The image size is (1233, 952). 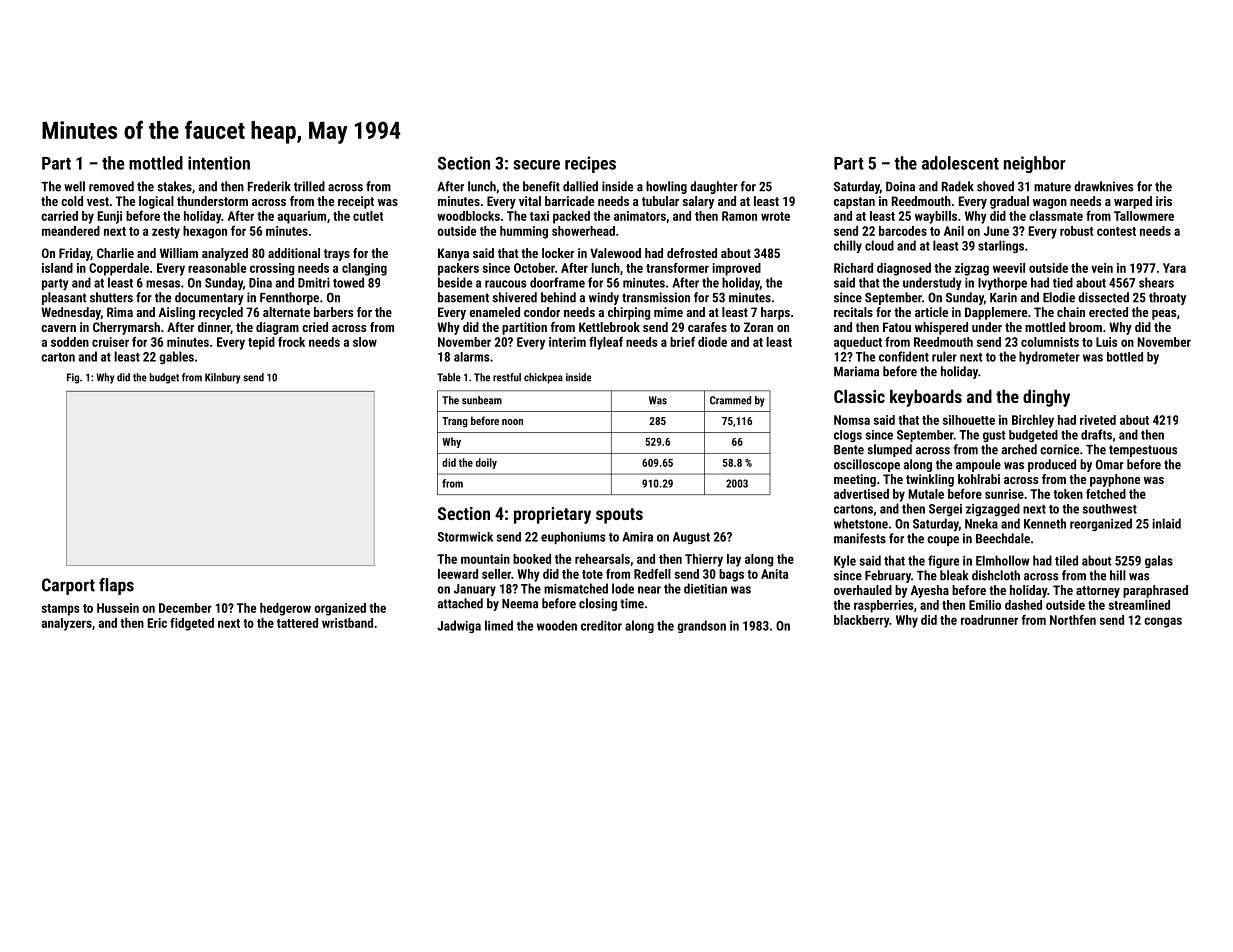 I want to click on leeward, so click(x=458, y=574).
